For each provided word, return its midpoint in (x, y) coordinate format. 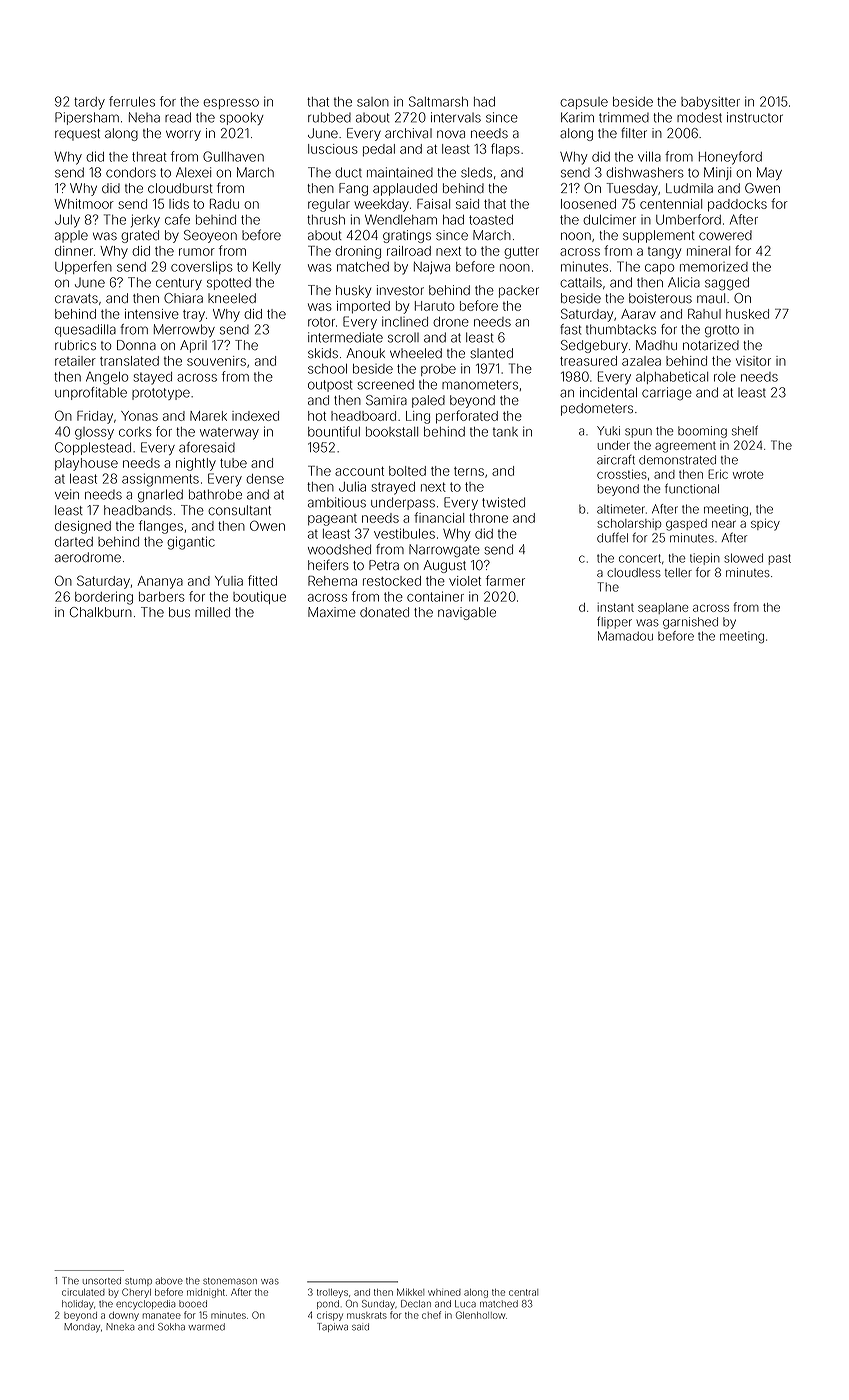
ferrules (132, 101)
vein (67, 494)
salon (373, 102)
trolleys (332, 1293)
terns (469, 471)
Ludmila (689, 188)
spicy (765, 524)
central (523, 1292)
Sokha (171, 1327)
